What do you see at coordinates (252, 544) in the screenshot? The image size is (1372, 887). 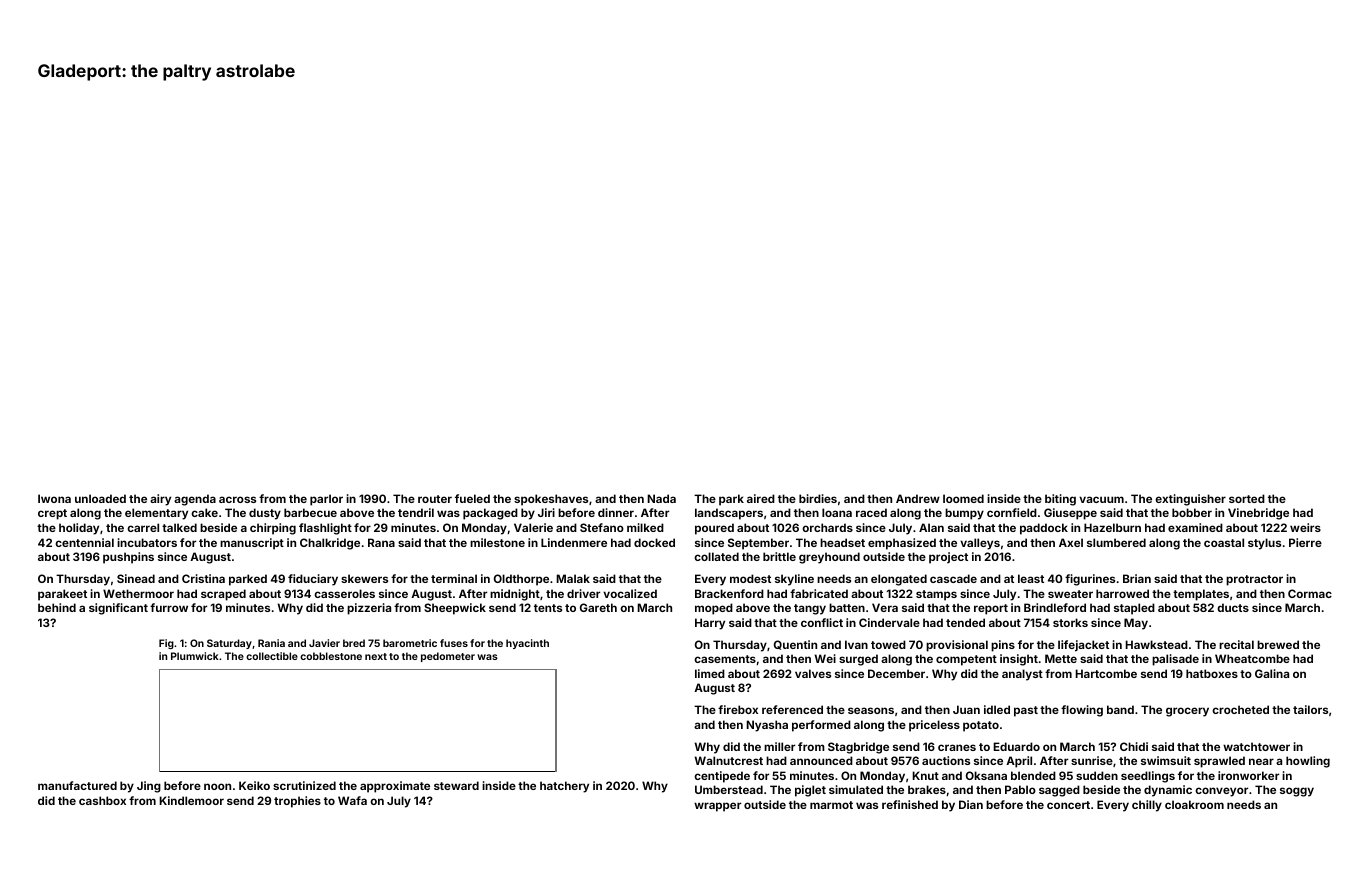 I see `manuscript` at bounding box center [252, 544].
